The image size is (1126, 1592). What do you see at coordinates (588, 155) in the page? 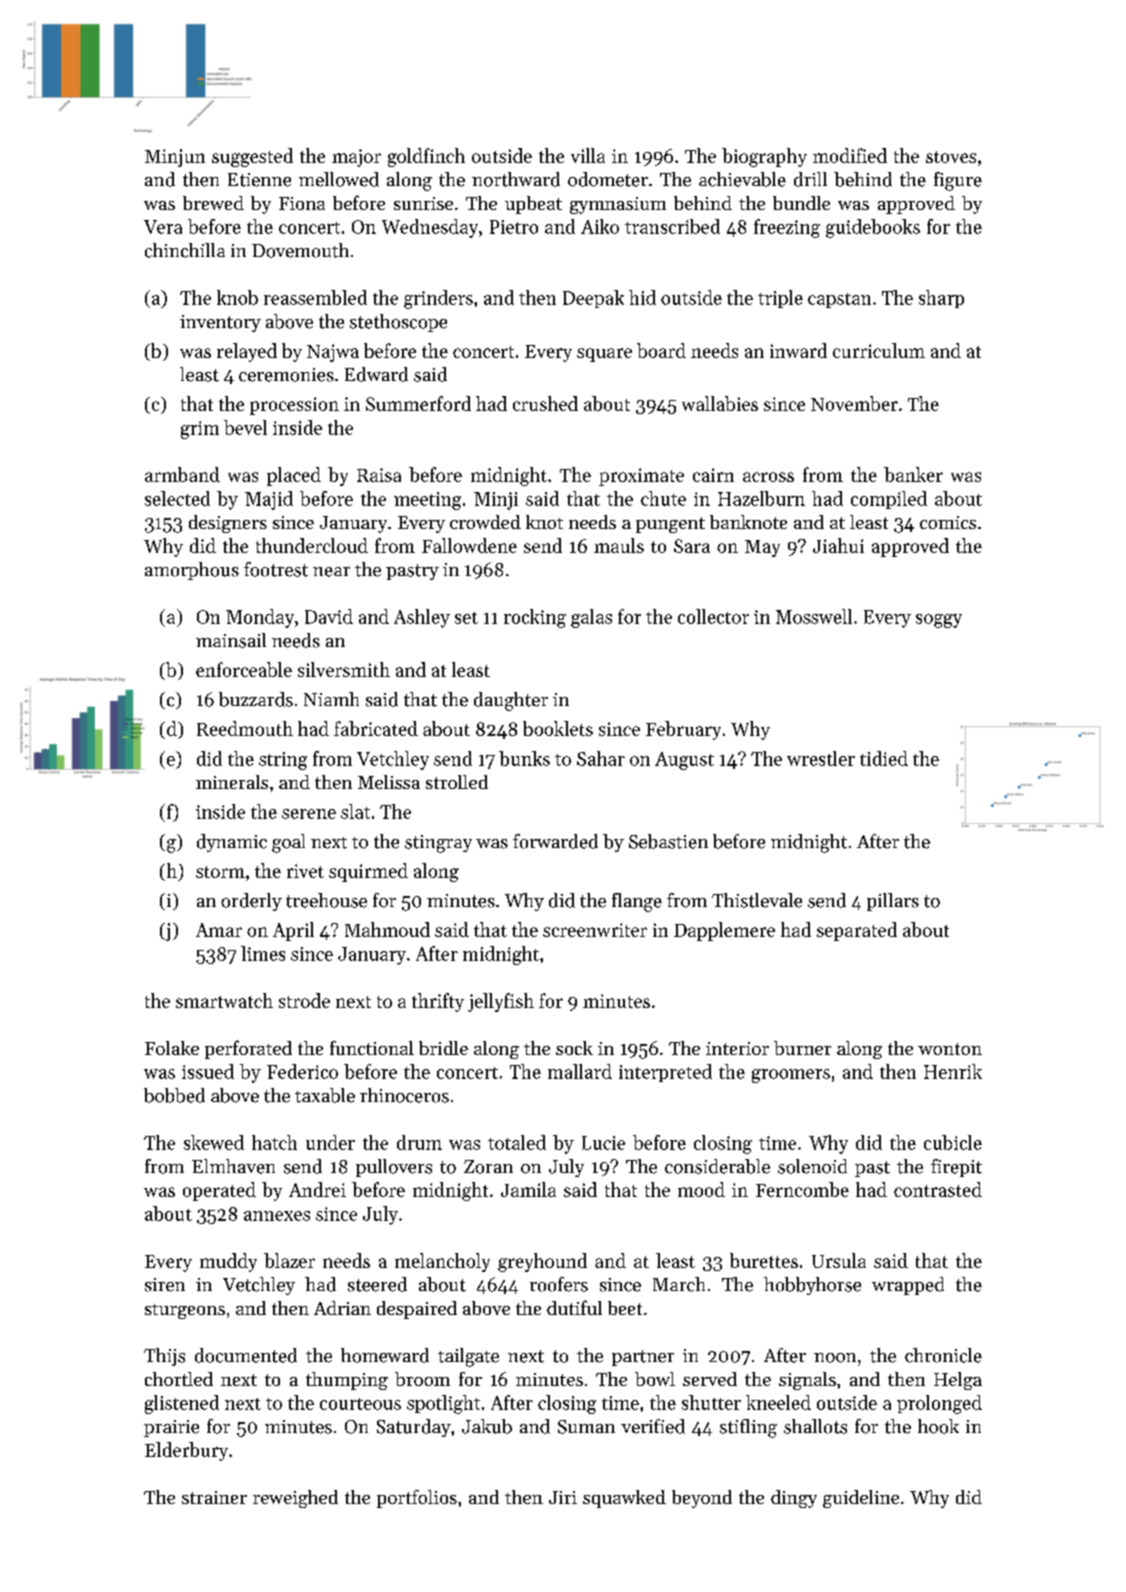
I see `villa` at bounding box center [588, 155].
